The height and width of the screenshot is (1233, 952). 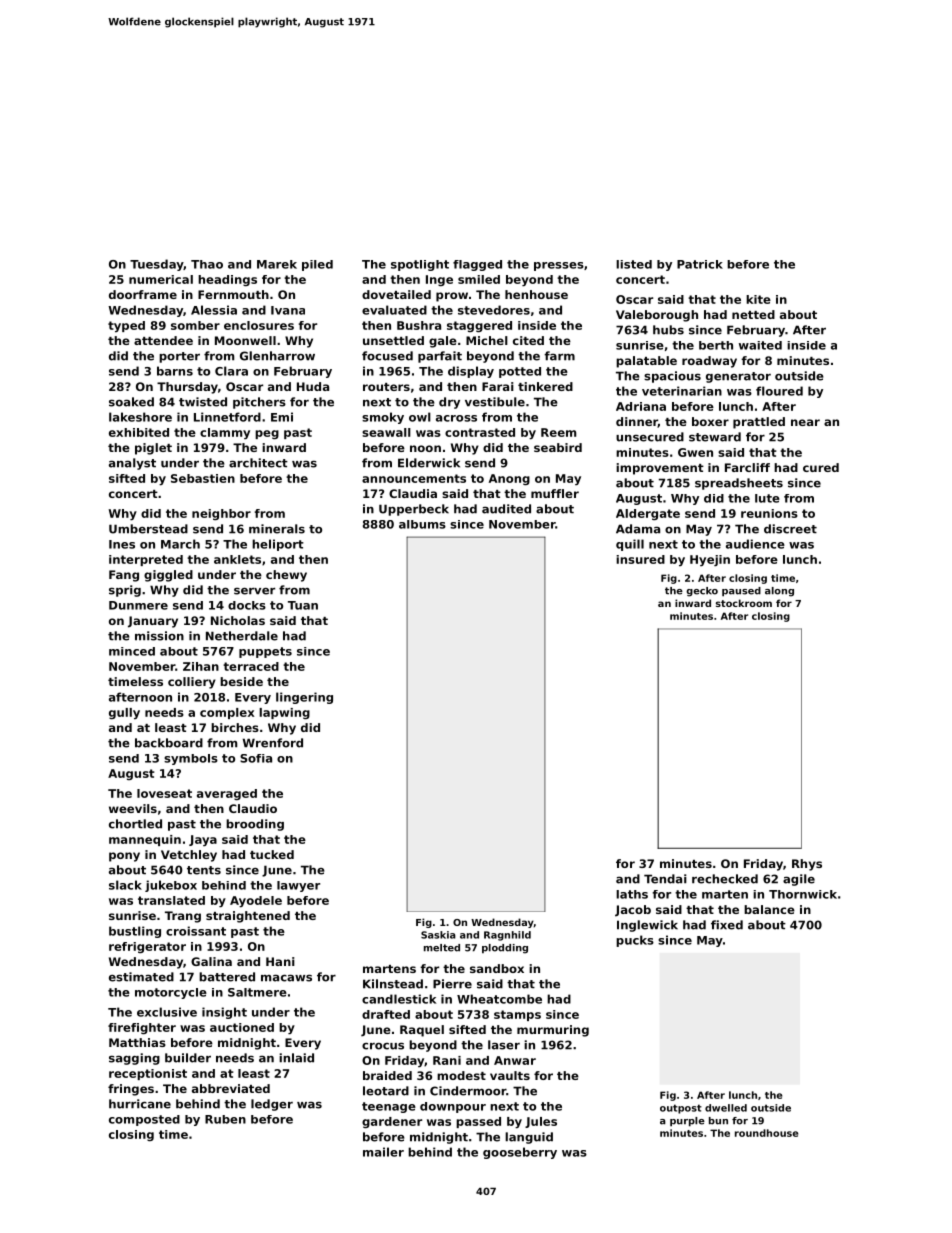 I want to click on Kilnstead, so click(x=393, y=984).
